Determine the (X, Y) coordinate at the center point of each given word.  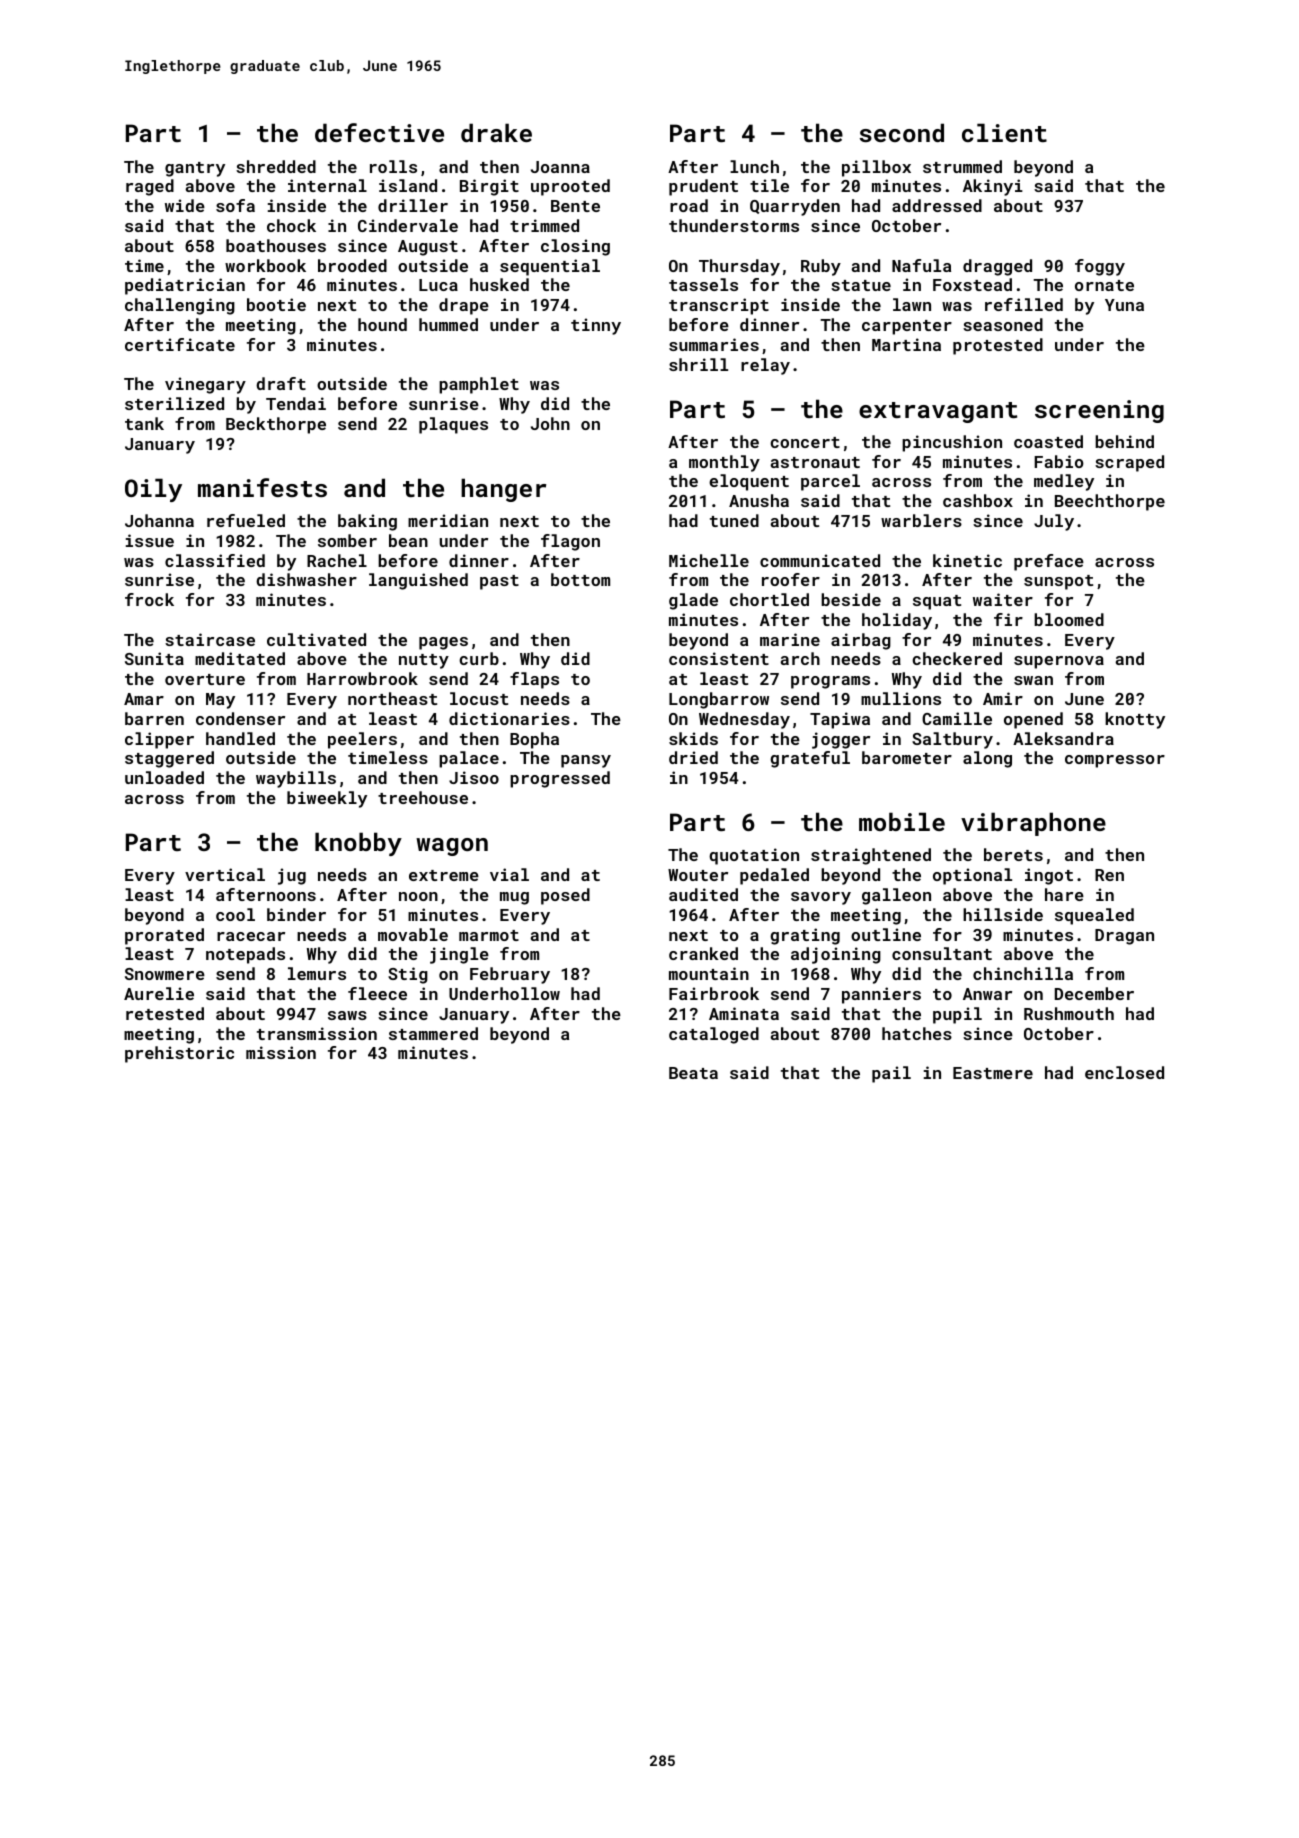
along (987, 759)
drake (496, 132)
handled (240, 738)
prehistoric (179, 1054)
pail (891, 1074)
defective (379, 132)
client (1004, 132)
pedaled (774, 876)
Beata (693, 1073)
